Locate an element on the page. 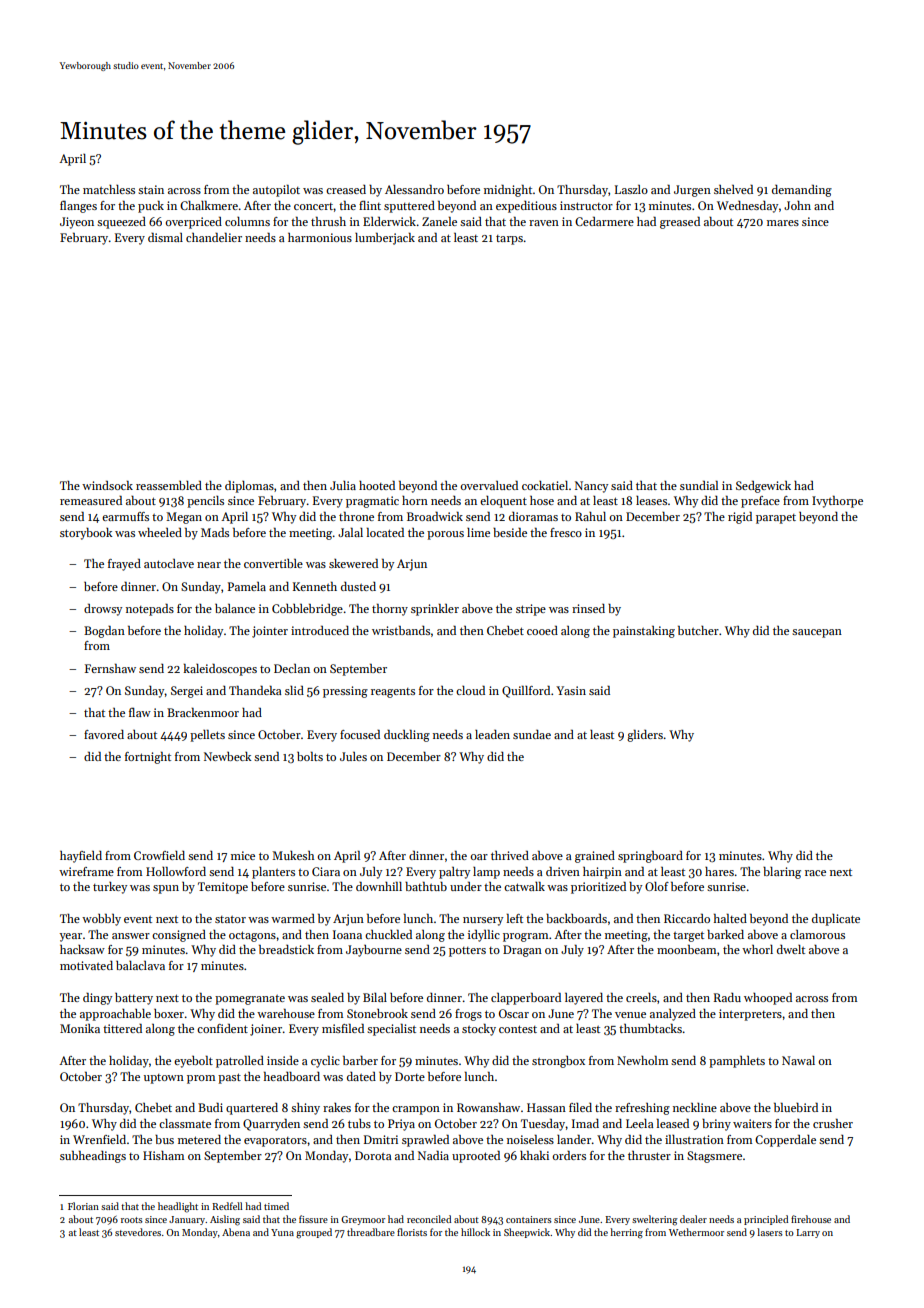  classmate is located at coordinates (185, 1123).
